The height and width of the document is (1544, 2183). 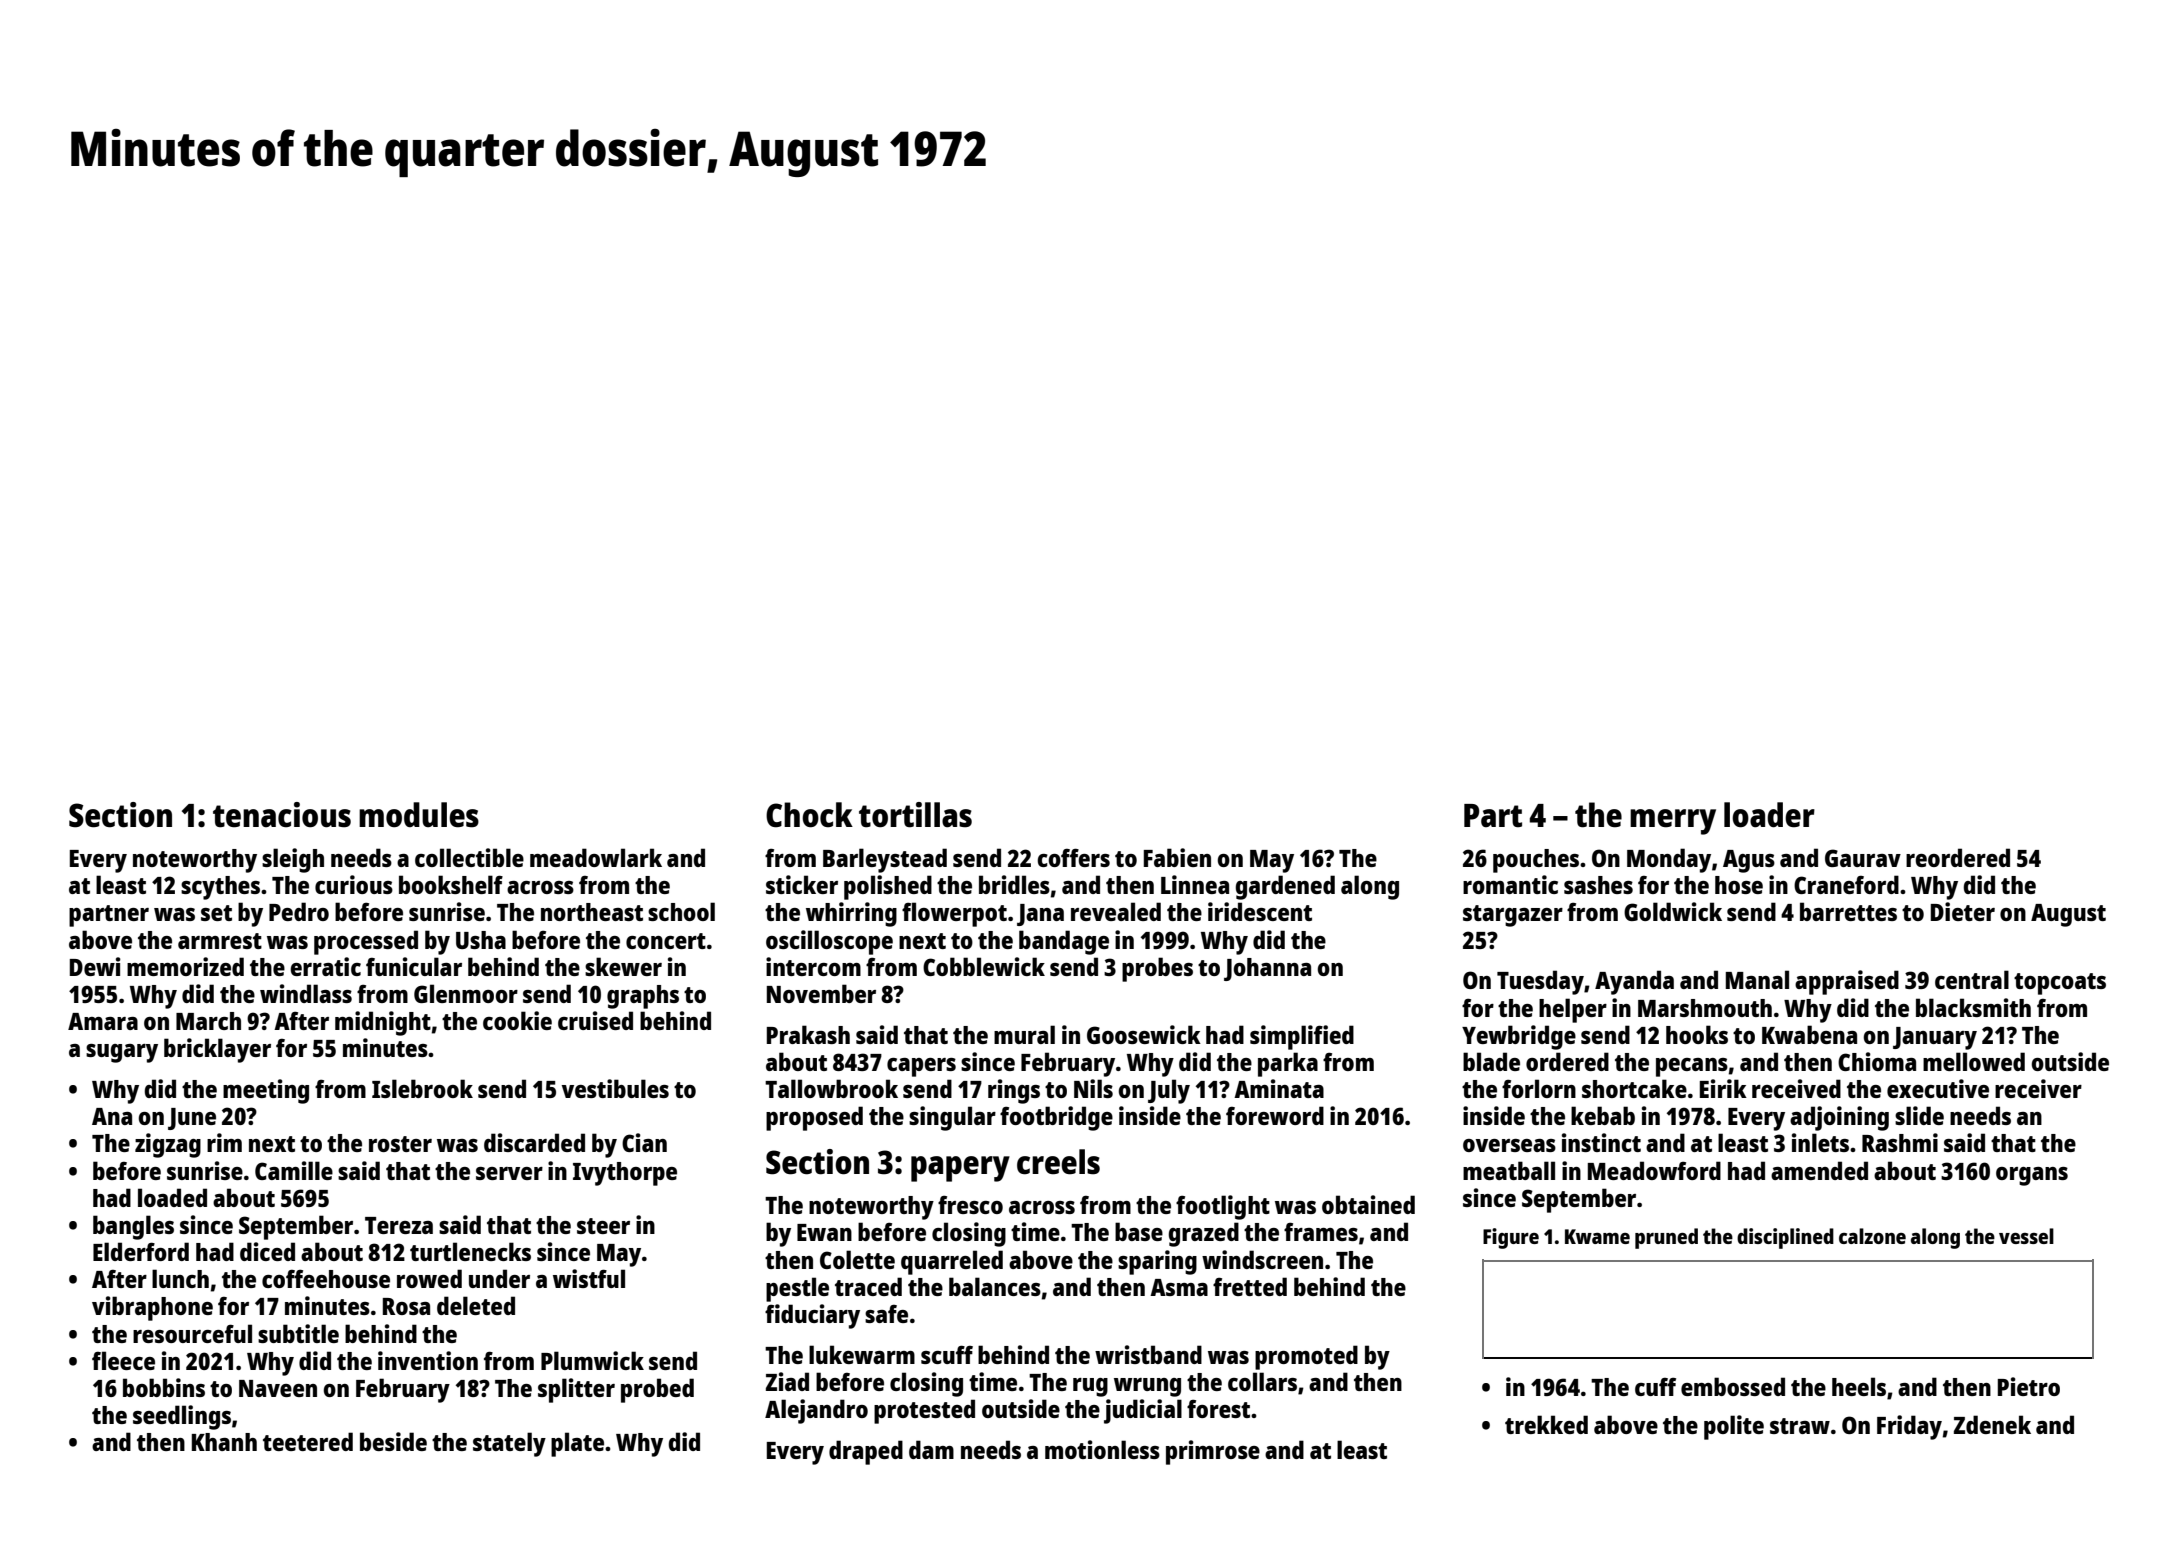 I want to click on rings, so click(x=1014, y=1091).
